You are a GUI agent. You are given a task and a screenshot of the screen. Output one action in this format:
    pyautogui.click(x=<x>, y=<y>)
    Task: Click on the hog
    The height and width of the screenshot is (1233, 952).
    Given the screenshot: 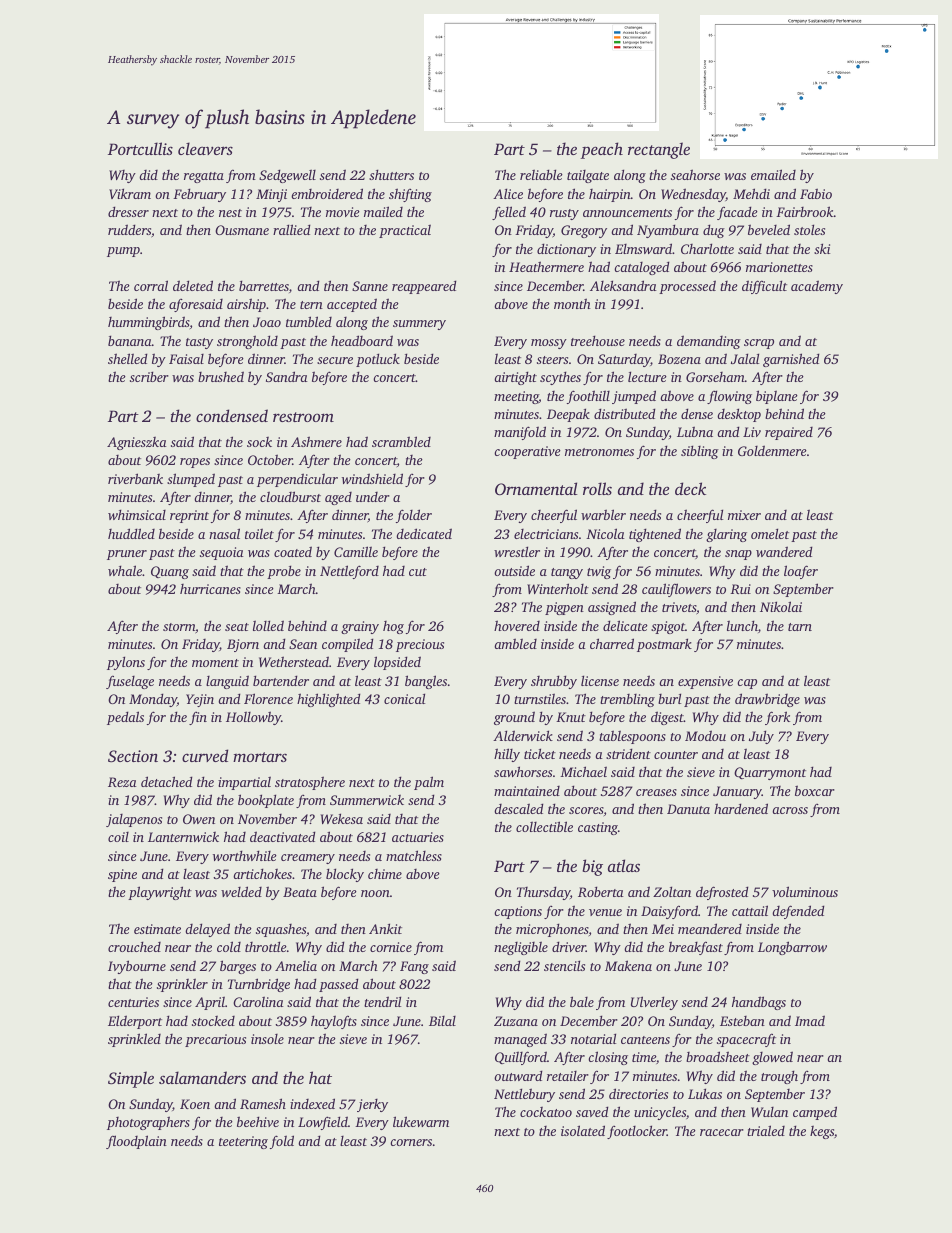 What is the action you would take?
    pyautogui.click(x=393, y=627)
